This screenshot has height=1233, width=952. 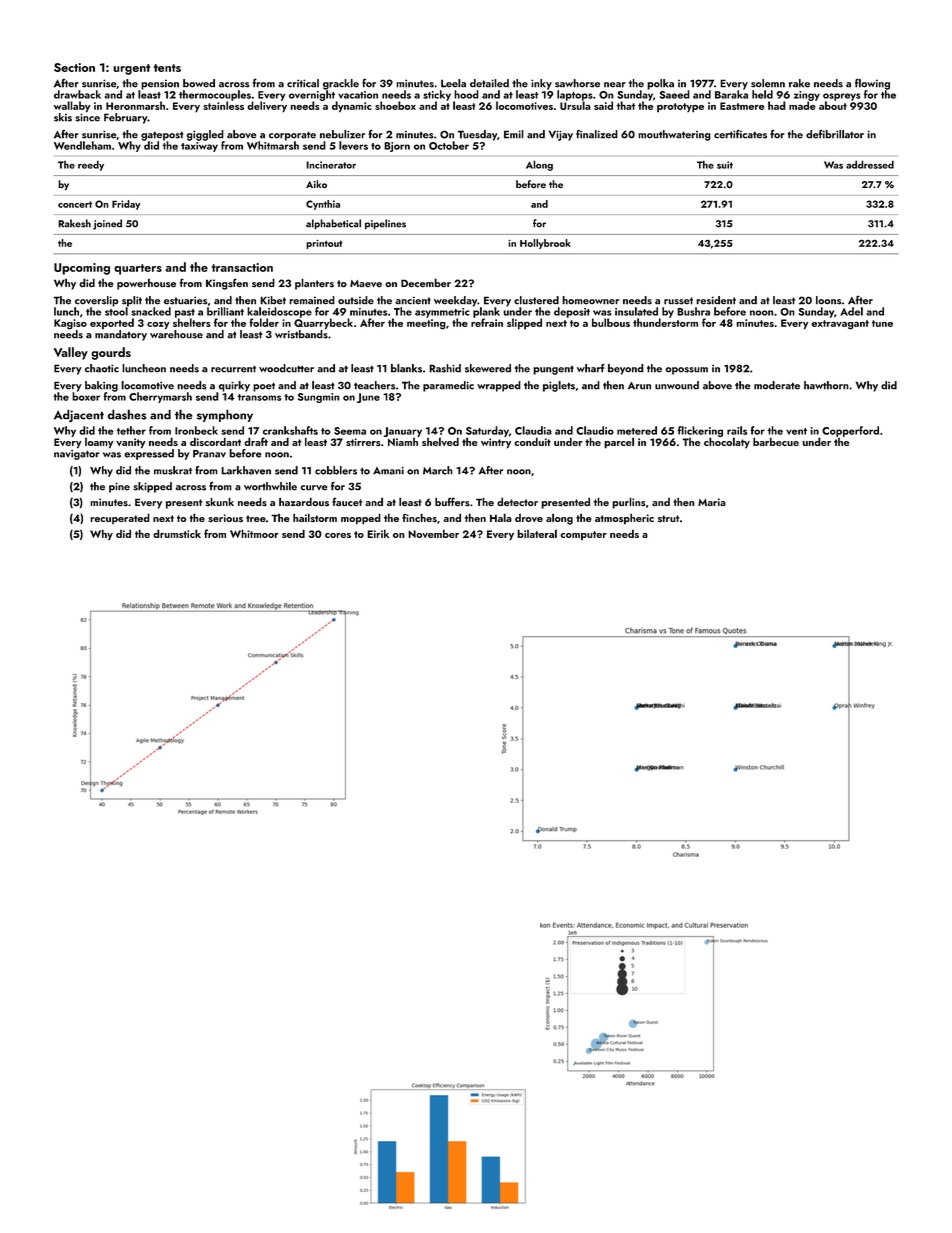 What do you see at coordinates (397, 147) in the screenshot?
I see `Bjorn` at bounding box center [397, 147].
